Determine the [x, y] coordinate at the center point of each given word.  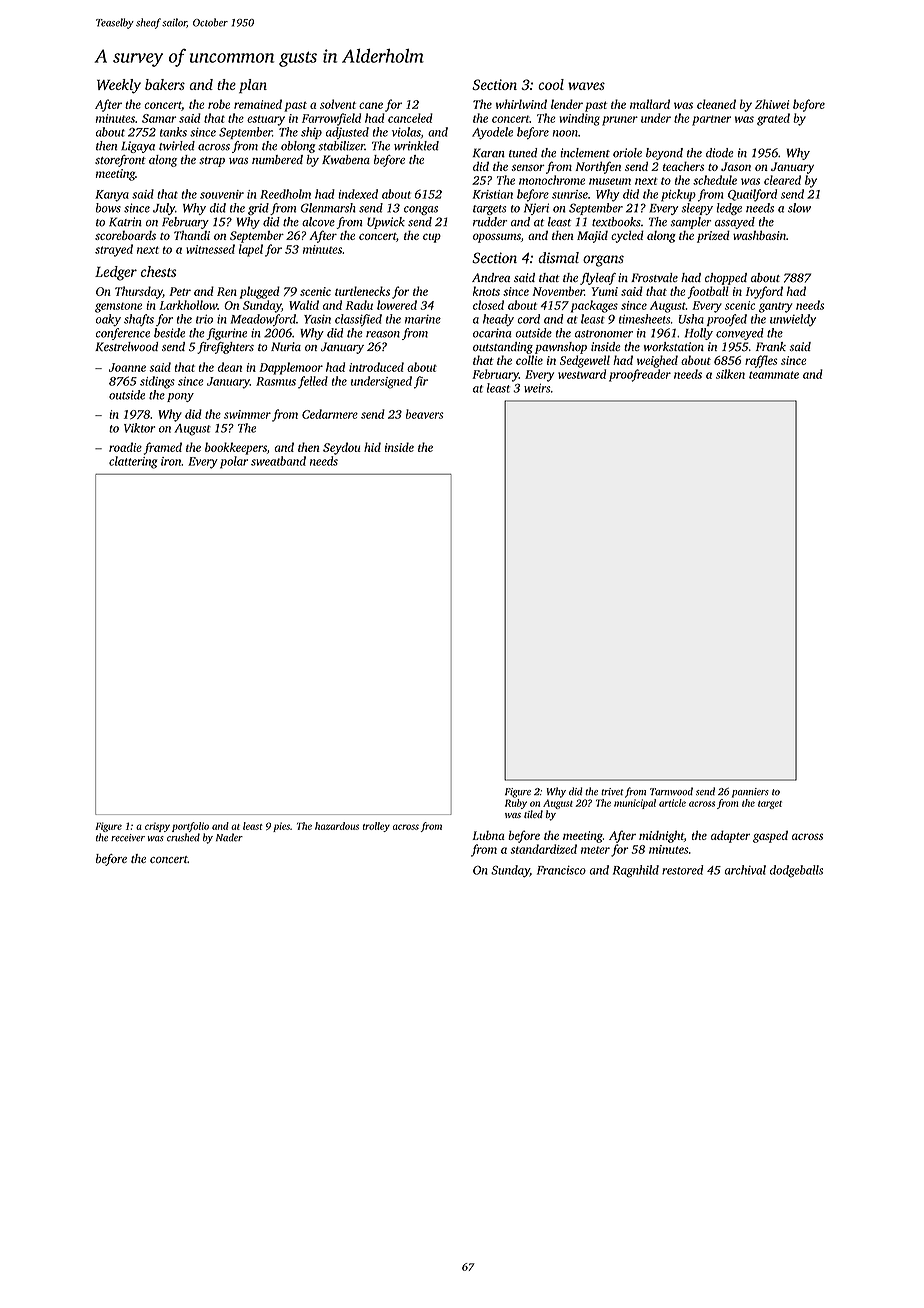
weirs [537, 388]
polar [234, 462]
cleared [782, 180]
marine [423, 319]
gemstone [118, 307]
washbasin [759, 235]
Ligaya [138, 147]
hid [372, 447]
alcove [318, 222]
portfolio [190, 827]
